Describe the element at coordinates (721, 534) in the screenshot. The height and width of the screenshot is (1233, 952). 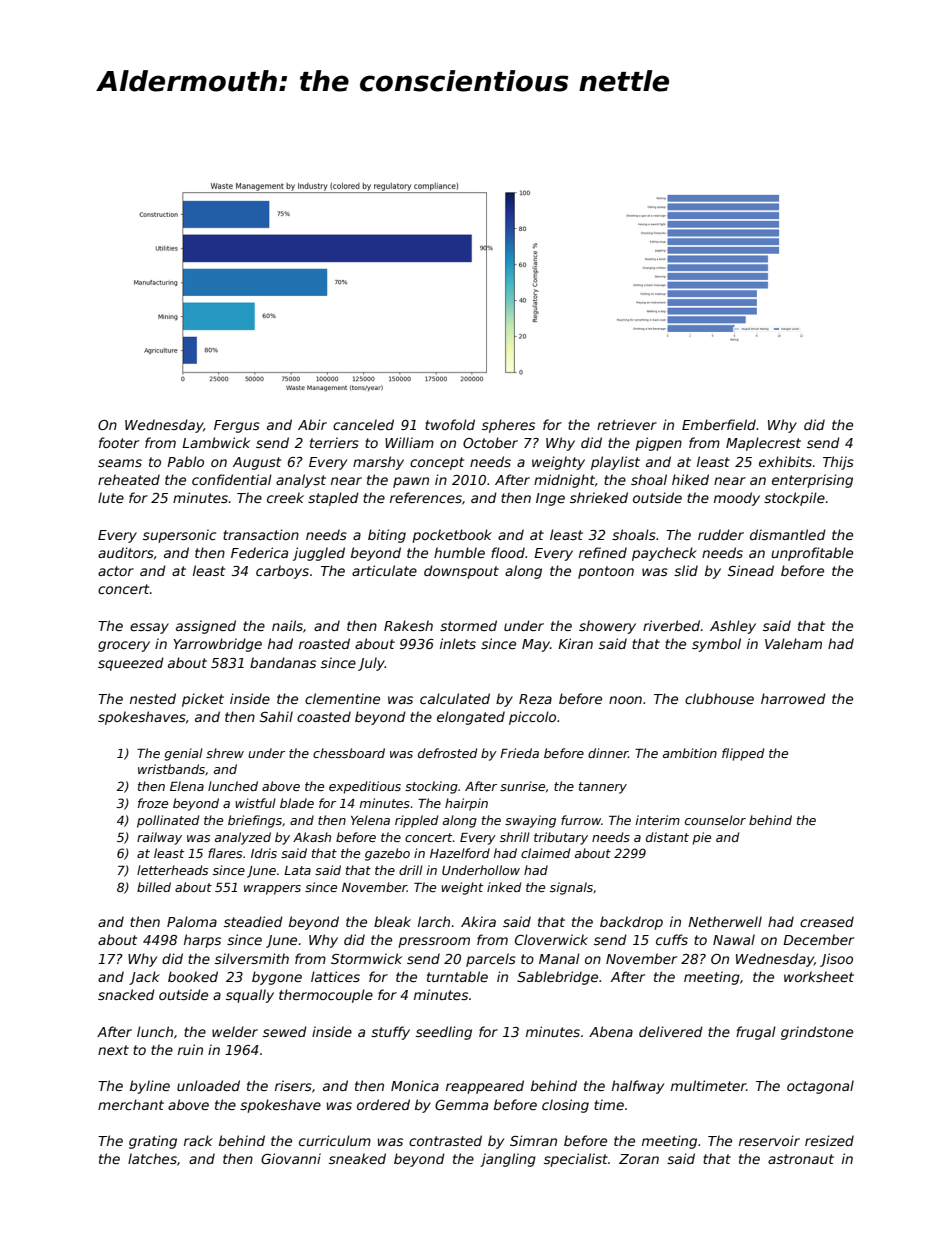
I see `rudder` at that location.
